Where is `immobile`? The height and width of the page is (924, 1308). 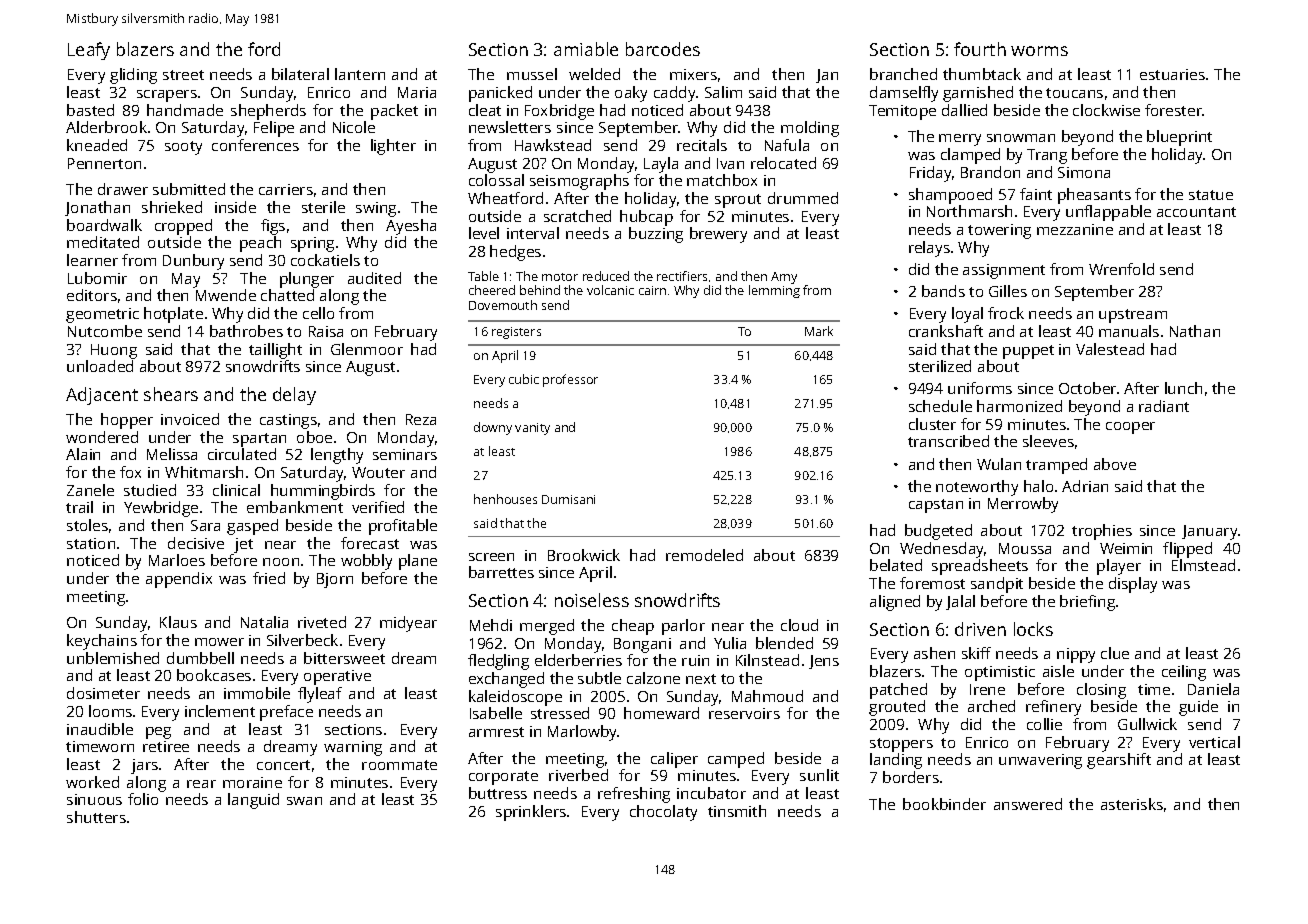 immobile is located at coordinates (257, 693).
